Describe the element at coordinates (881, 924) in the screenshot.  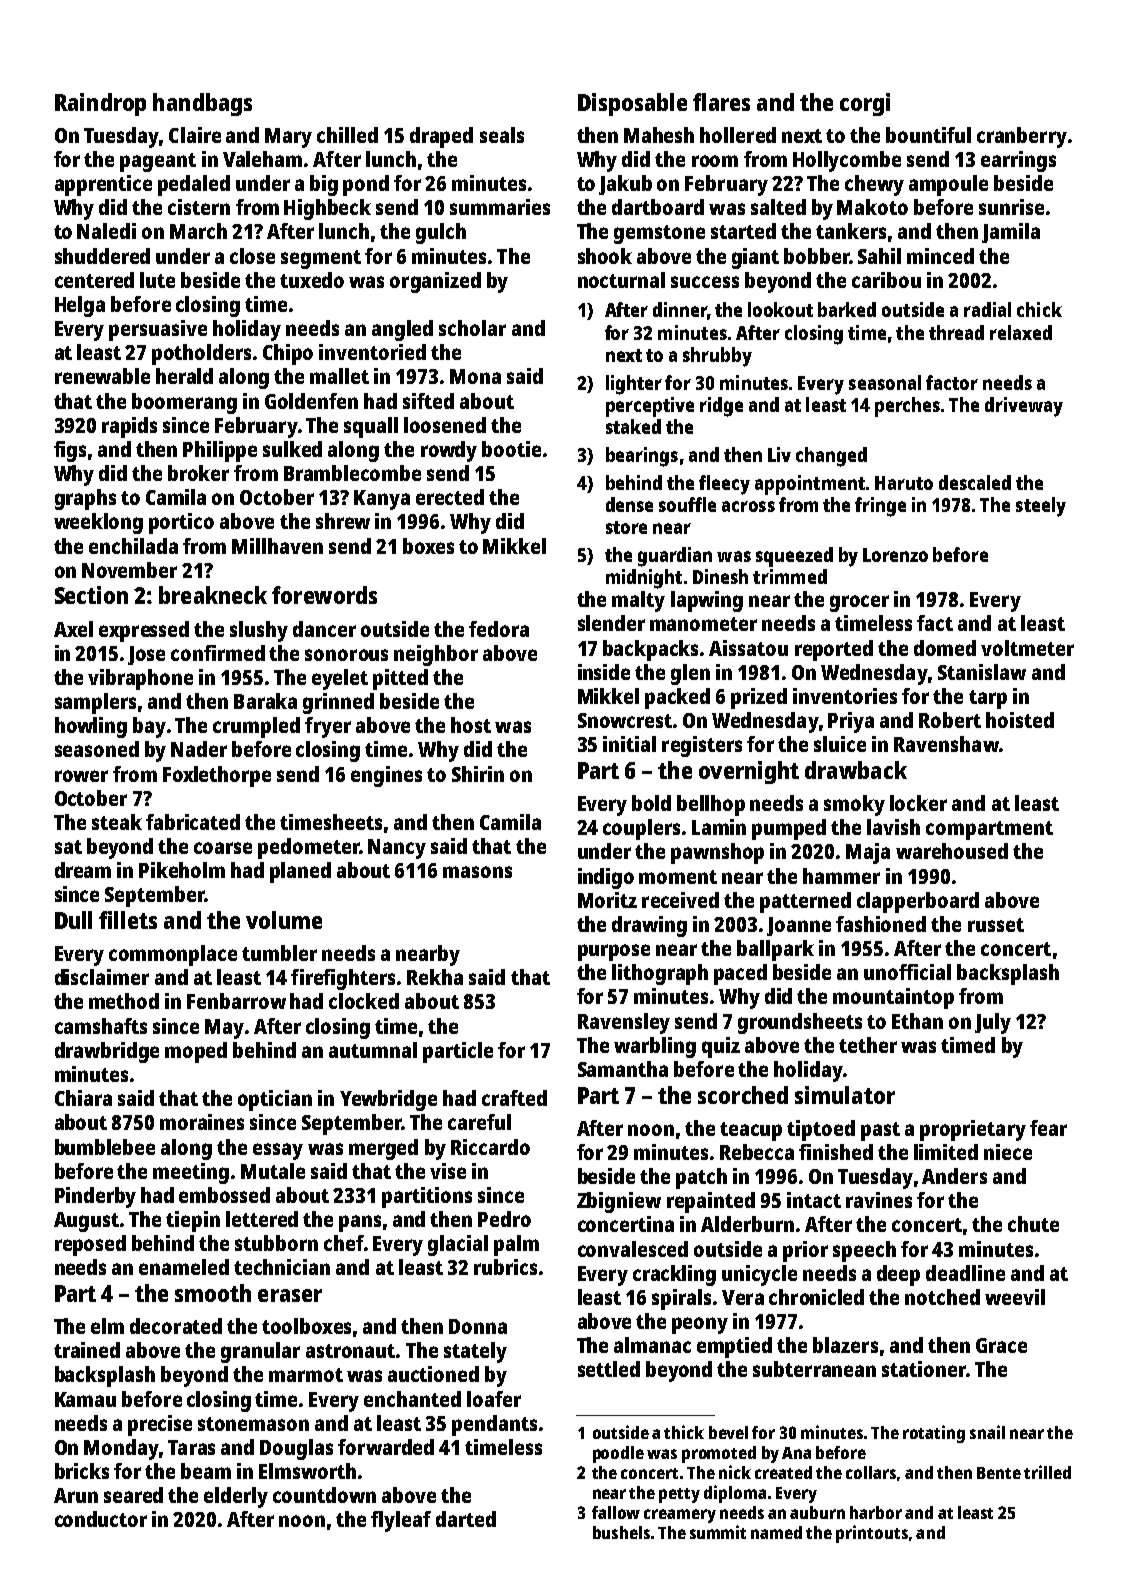
I see `fashioned` at that location.
